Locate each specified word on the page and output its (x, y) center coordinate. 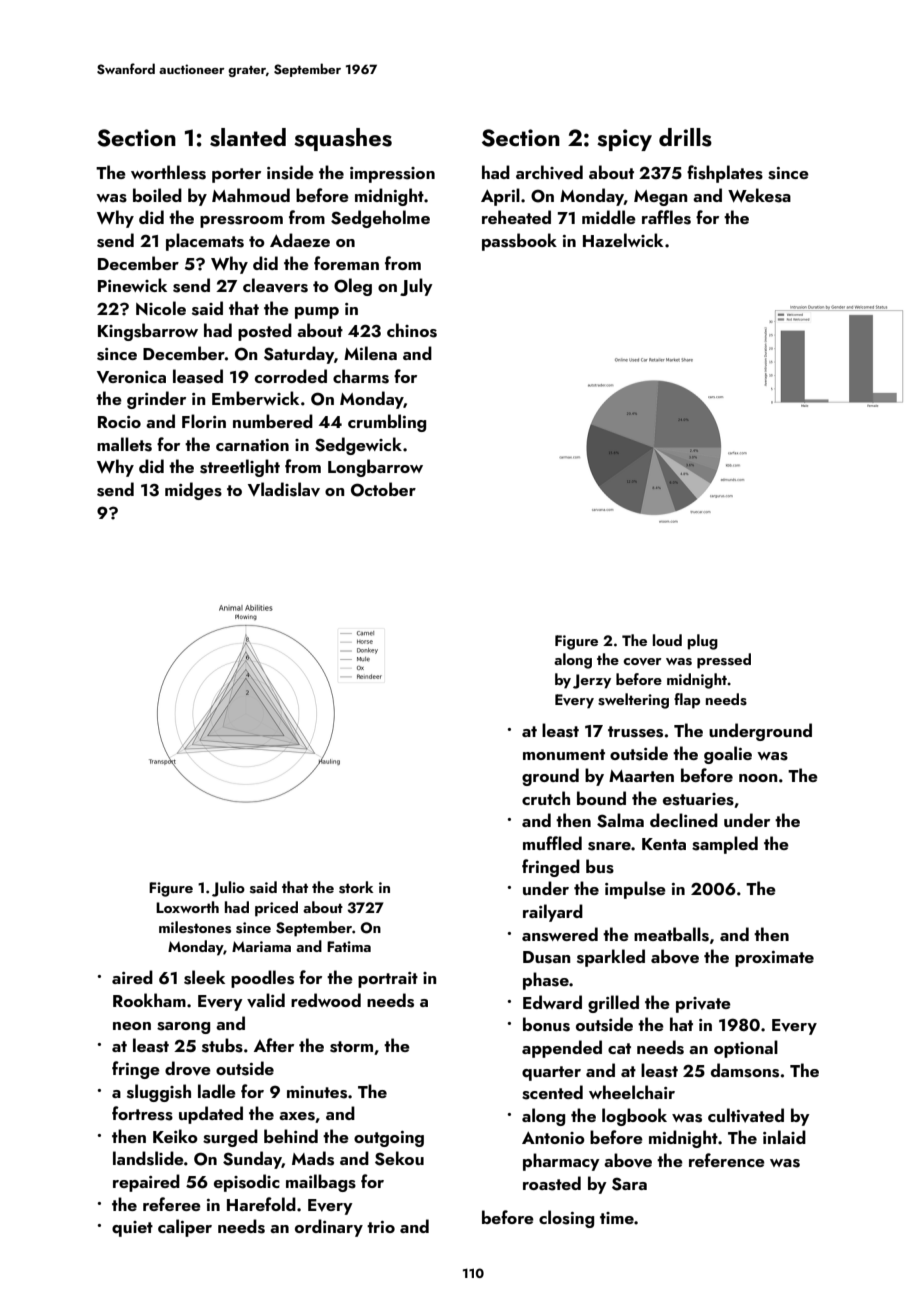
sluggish (159, 1093)
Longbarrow (375, 468)
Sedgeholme (380, 219)
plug (703, 642)
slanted (248, 137)
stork (356, 887)
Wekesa (759, 195)
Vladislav (284, 489)
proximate (774, 959)
